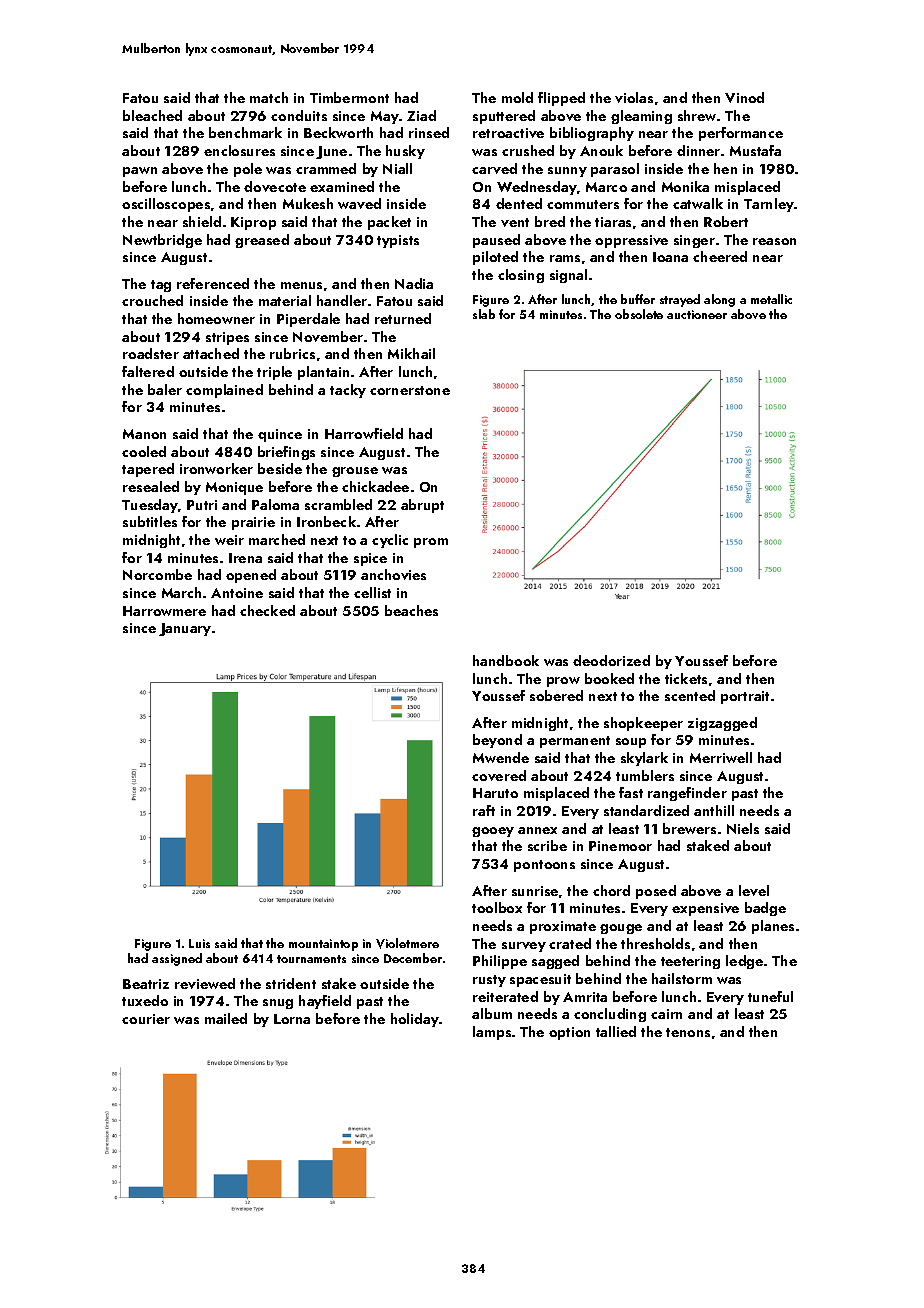  I want to click on Tarnley, so click(769, 205).
